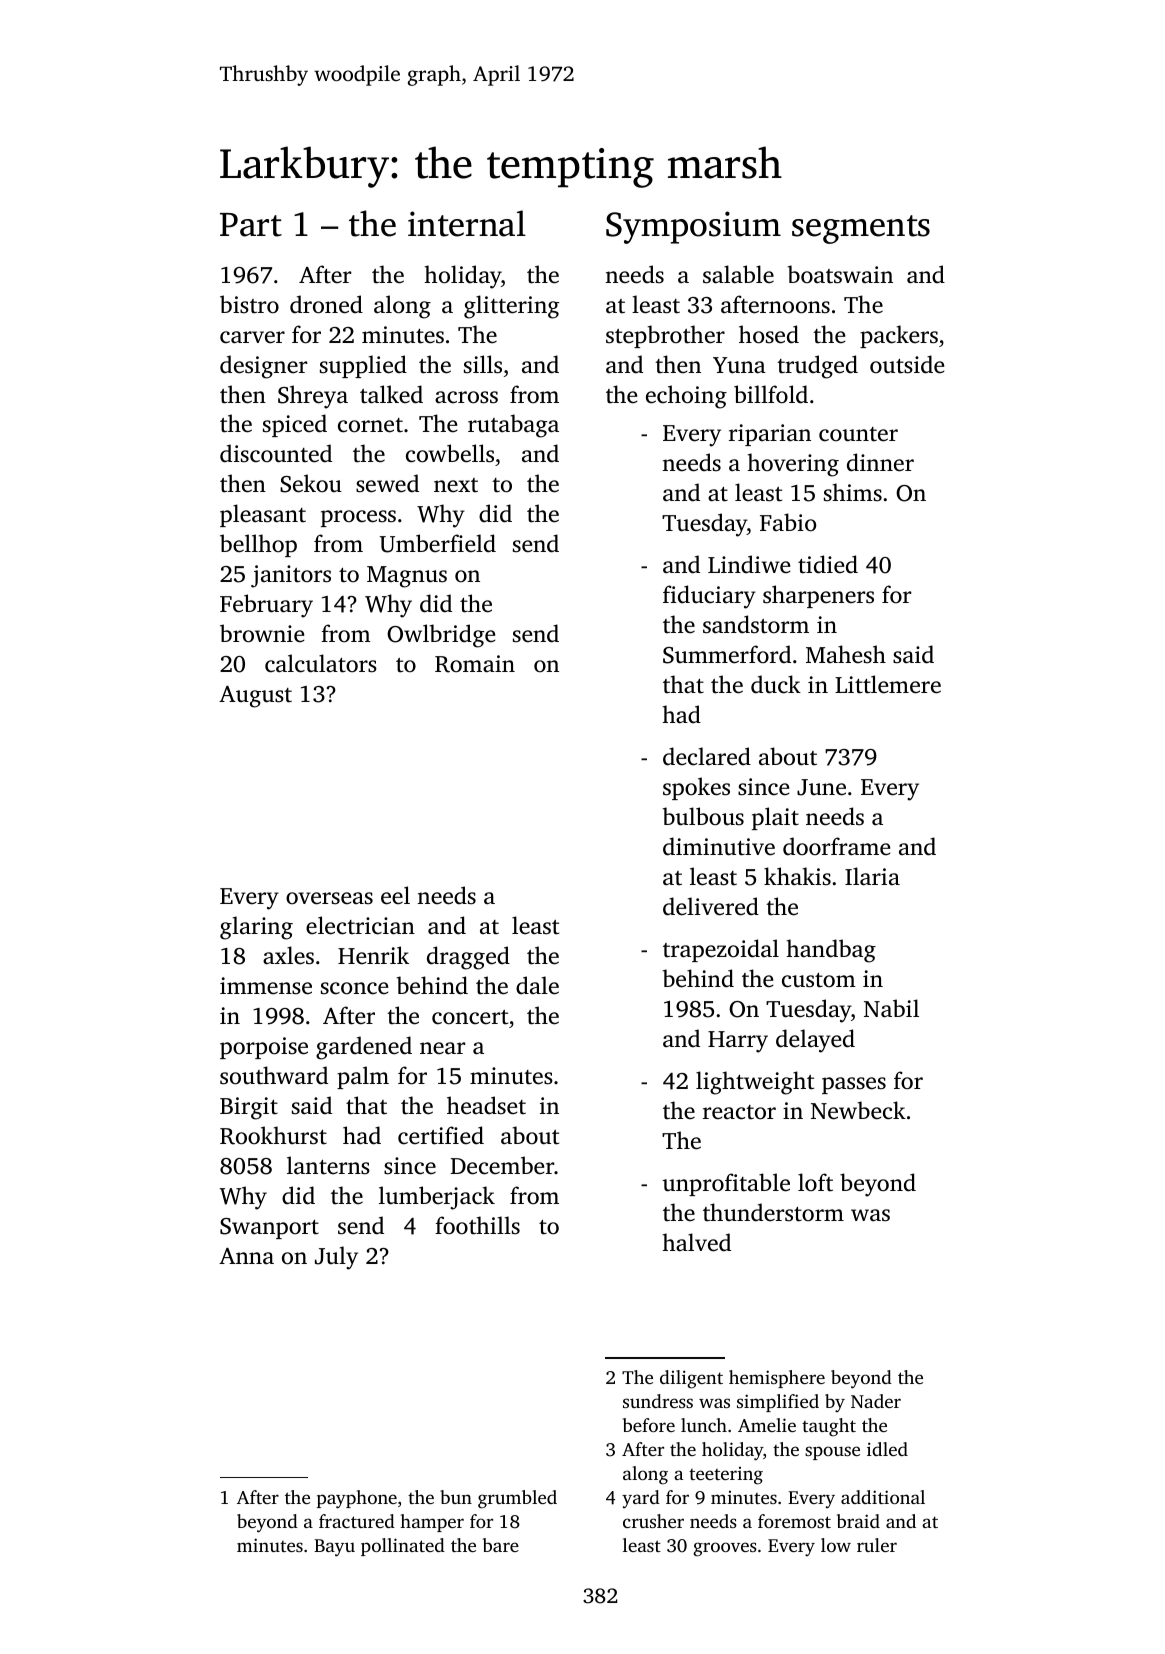  Describe the element at coordinates (861, 229) in the document. I see `segments` at that location.
